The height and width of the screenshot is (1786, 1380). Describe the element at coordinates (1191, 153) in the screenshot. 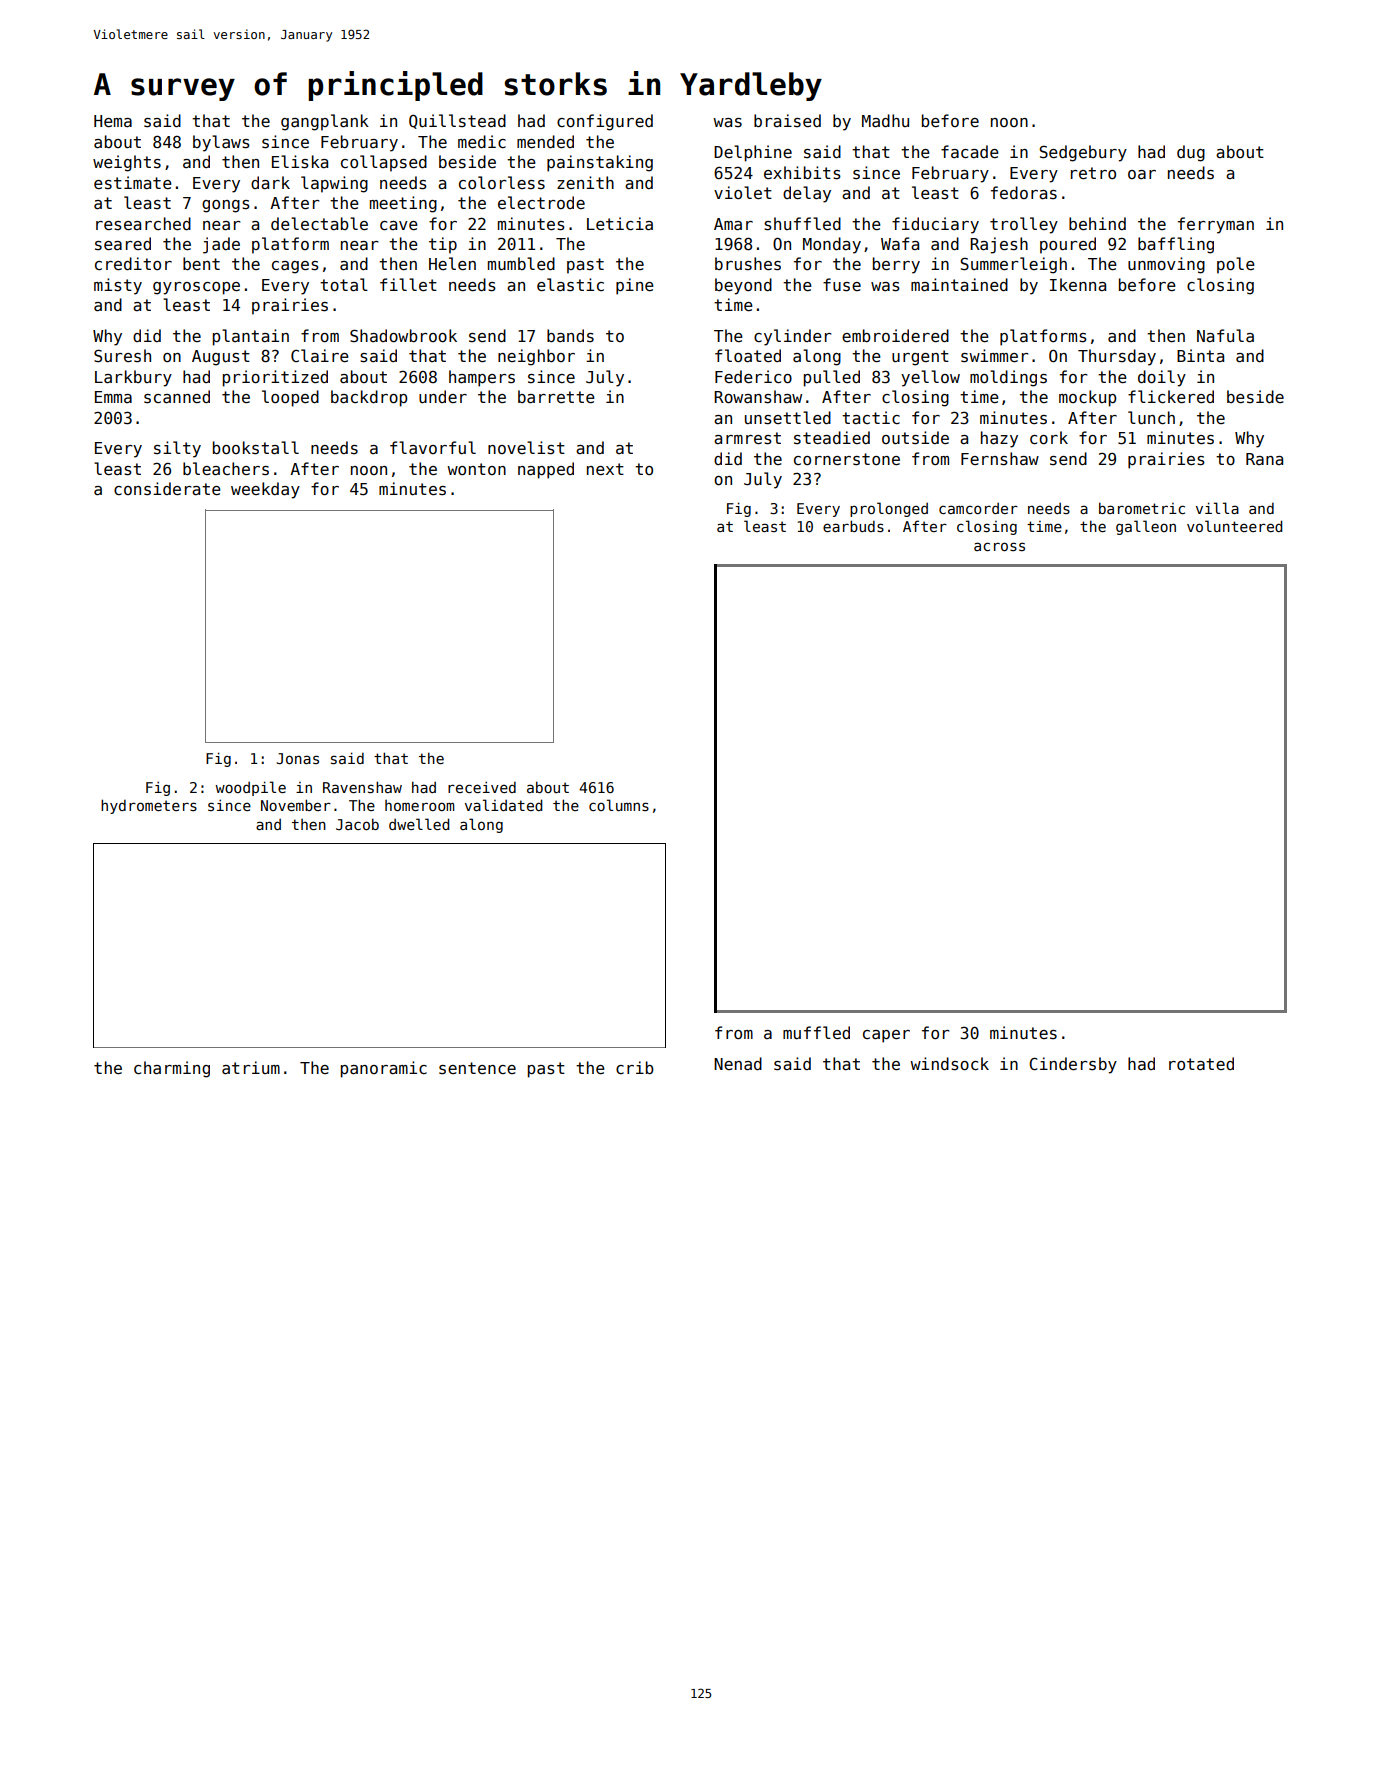

I see `dug` at that location.
